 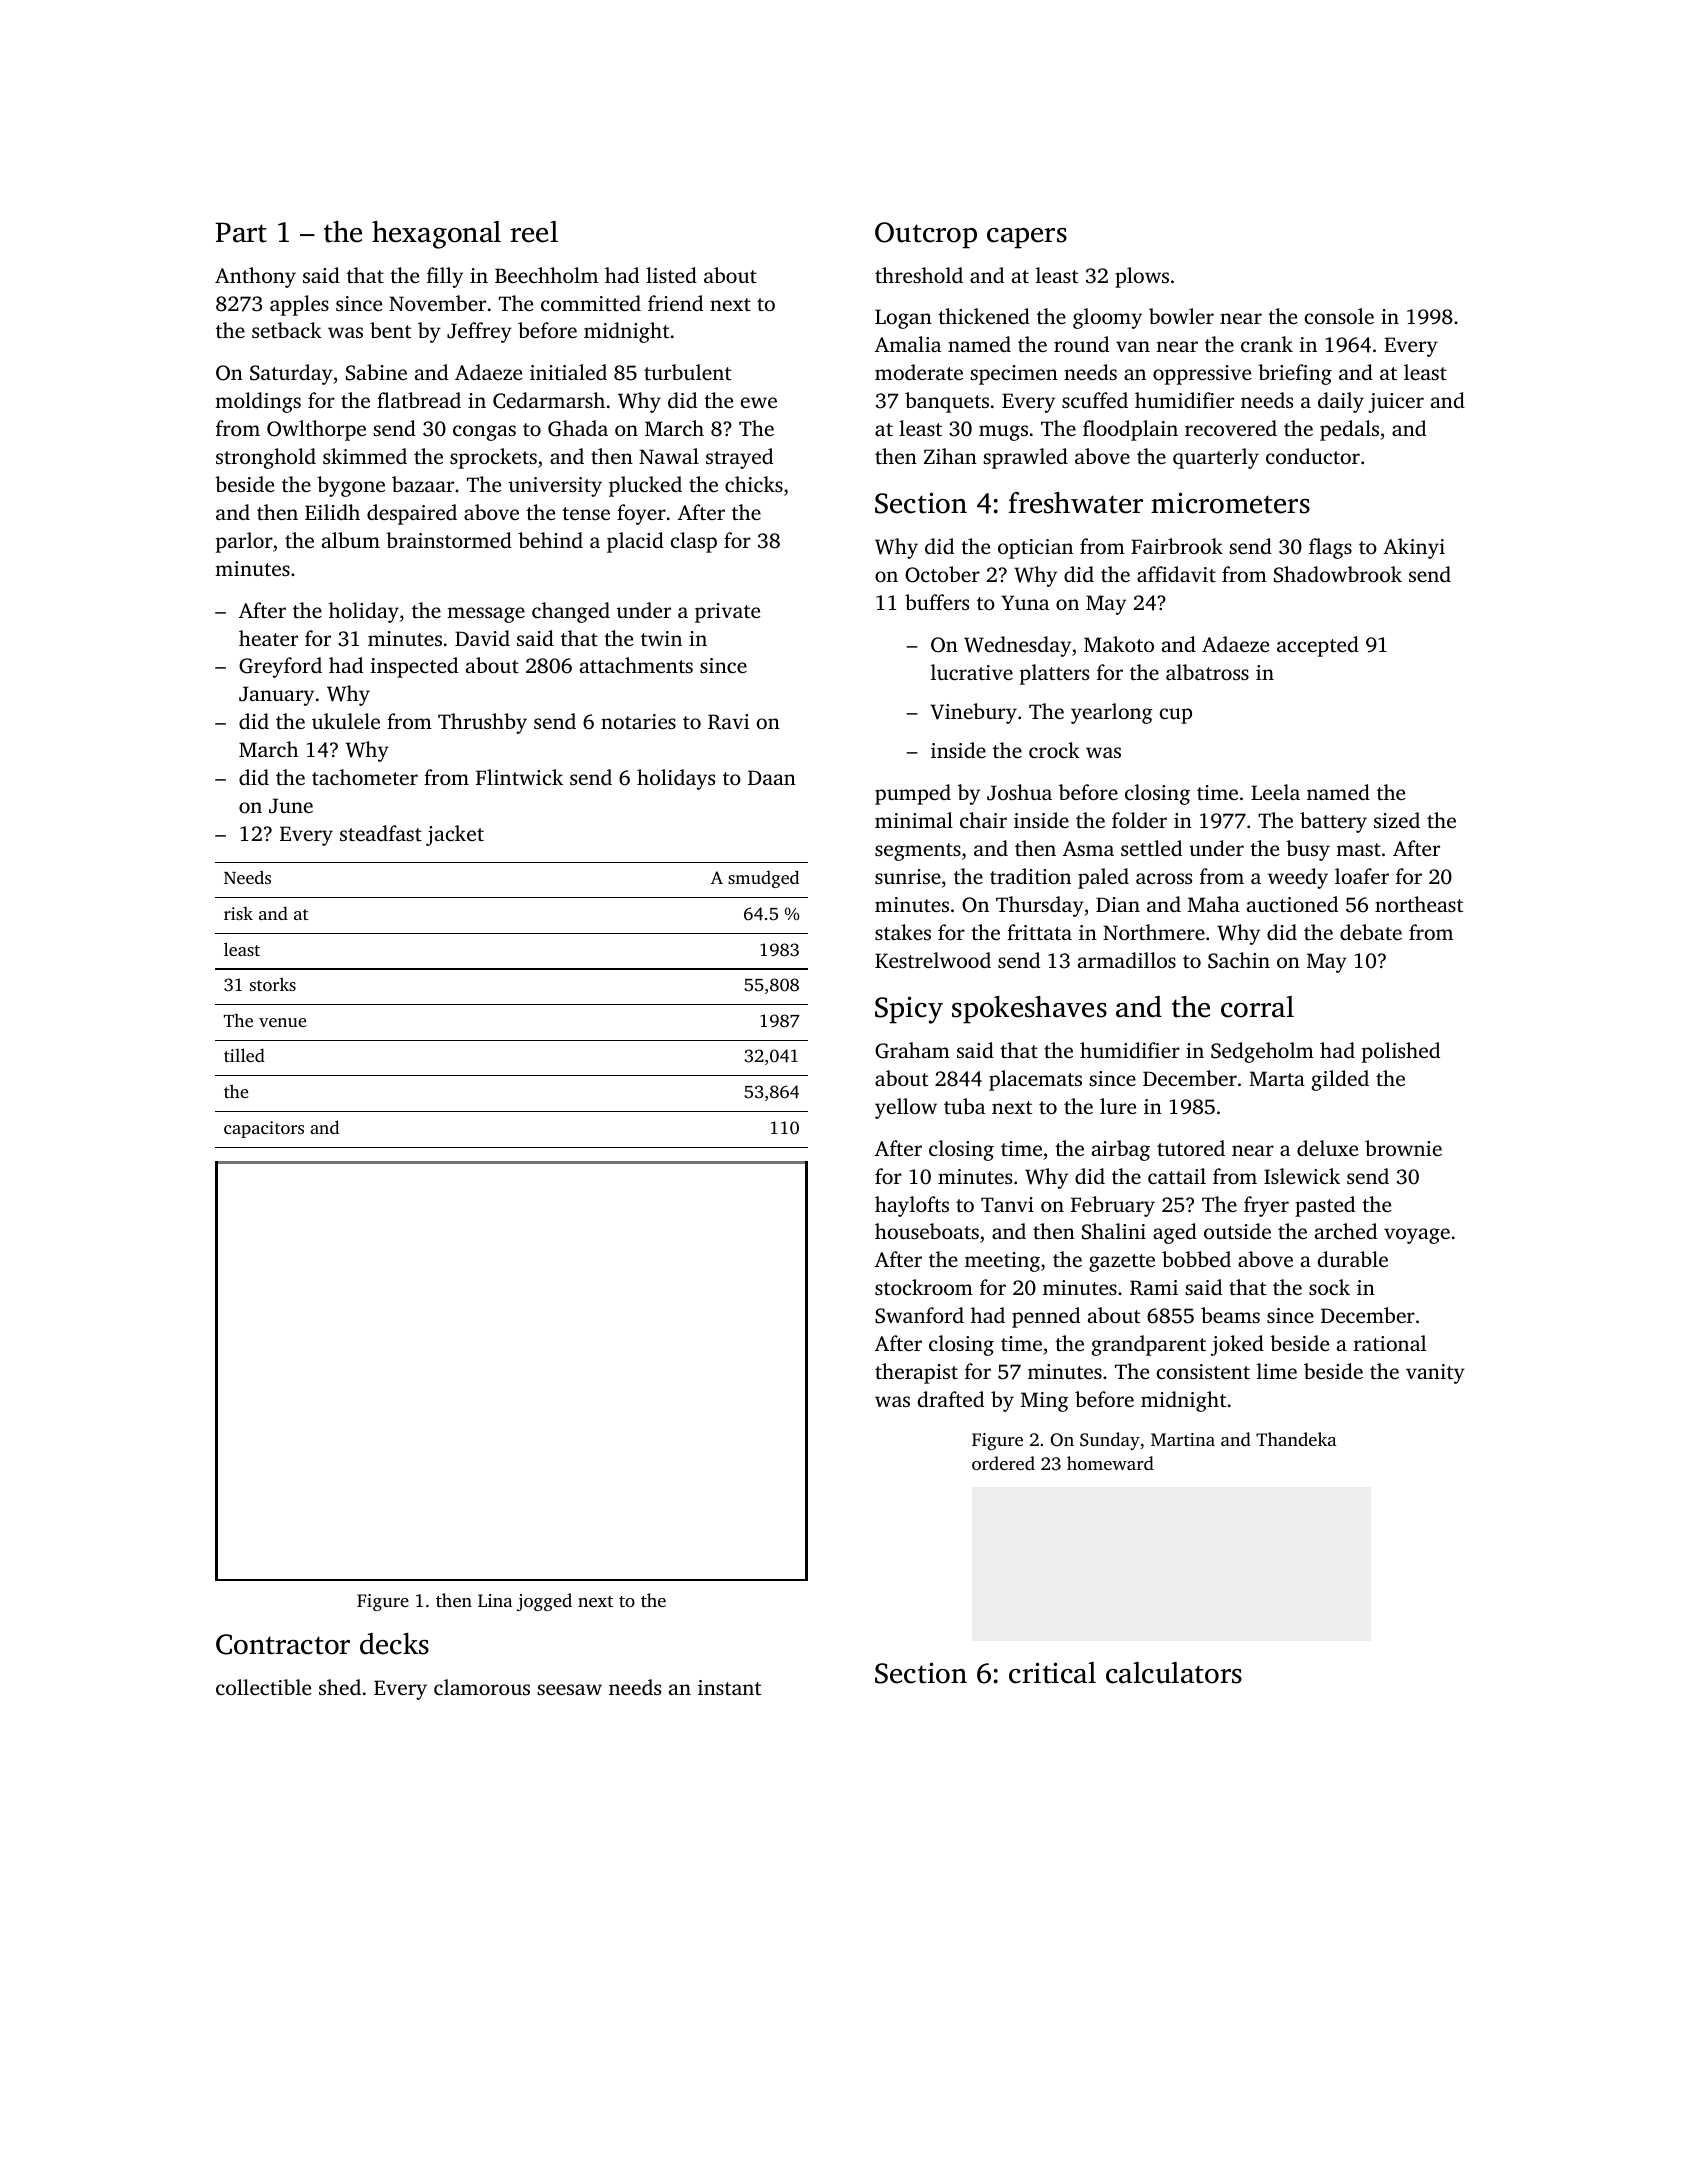 I want to click on apples, so click(x=299, y=305).
